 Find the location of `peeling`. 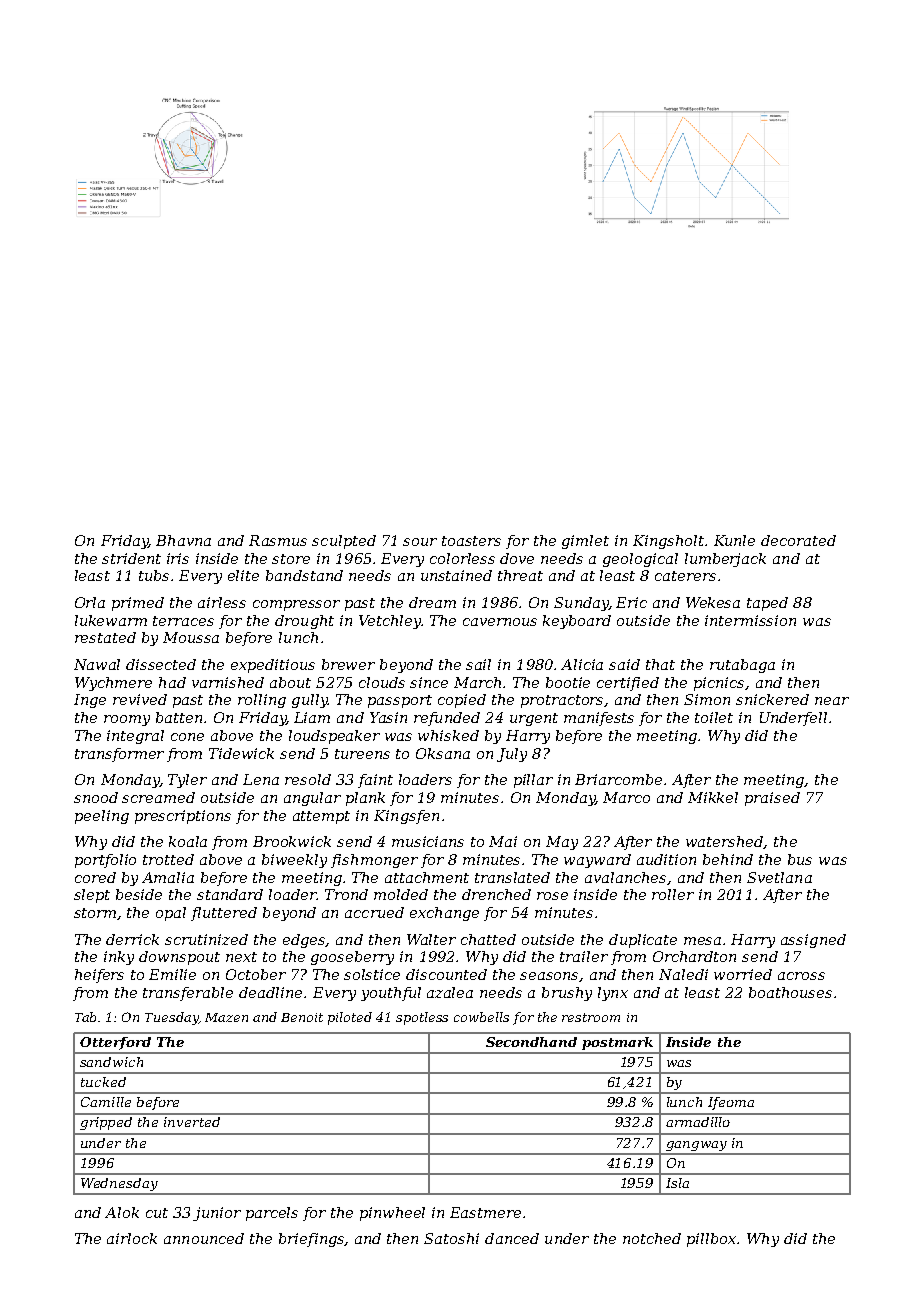

peeling is located at coordinates (102, 817).
